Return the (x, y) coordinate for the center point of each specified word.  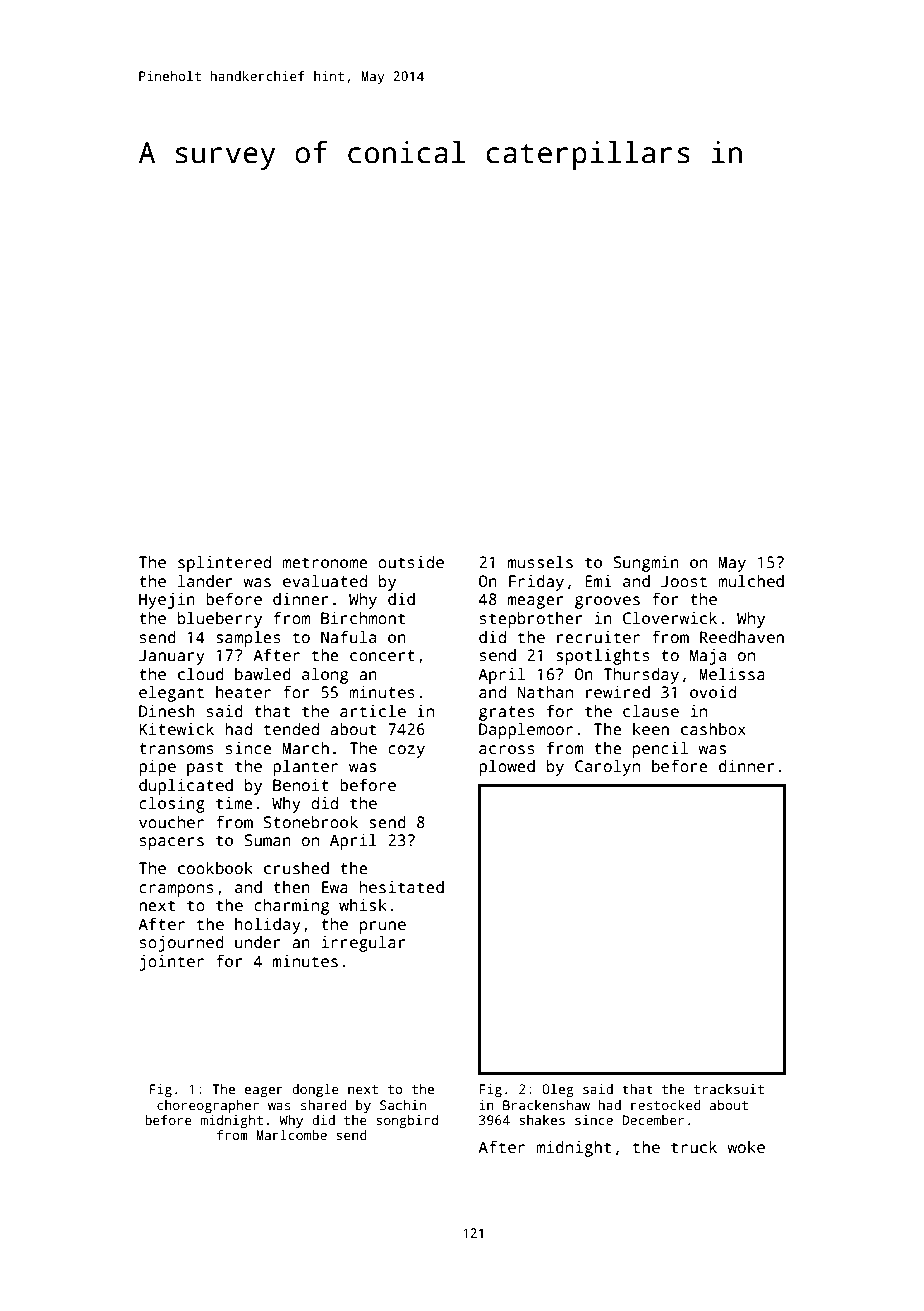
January (172, 657)
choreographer (208, 1106)
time (234, 803)
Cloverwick (670, 618)
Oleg (558, 1090)
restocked (666, 1105)
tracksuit (729, 1089)
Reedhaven (742, 637)
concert (382, 656)
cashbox (713, 729)
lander (205, 580)
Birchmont (363, 618)
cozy (406, 751)
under (258, 942)
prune (383, 927)
